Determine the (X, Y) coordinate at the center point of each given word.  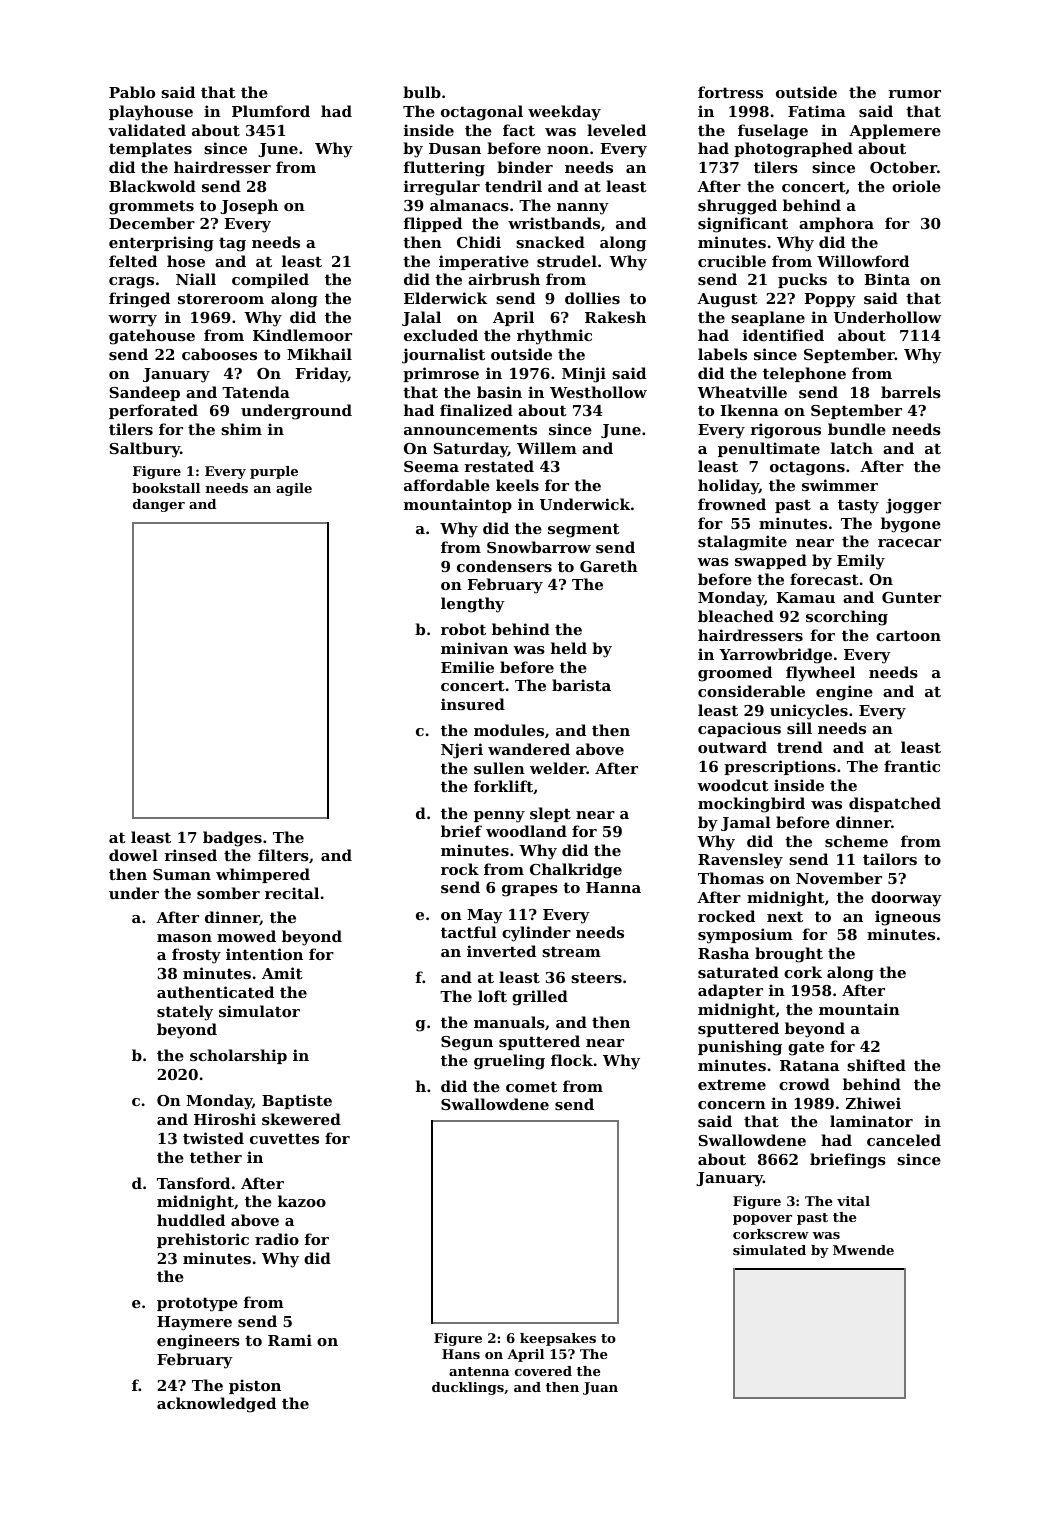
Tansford (193, 1183)
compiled (270, 280)
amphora (836, 224)
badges (232, 839)
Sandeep (145, 393)
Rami (290, 1340)
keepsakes (558, 1339)
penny (499, 817)
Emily (861, 562)
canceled (904, 1140)
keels (517, 485)
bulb (422, 92)
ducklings (468, 1388)
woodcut (733, 785)
